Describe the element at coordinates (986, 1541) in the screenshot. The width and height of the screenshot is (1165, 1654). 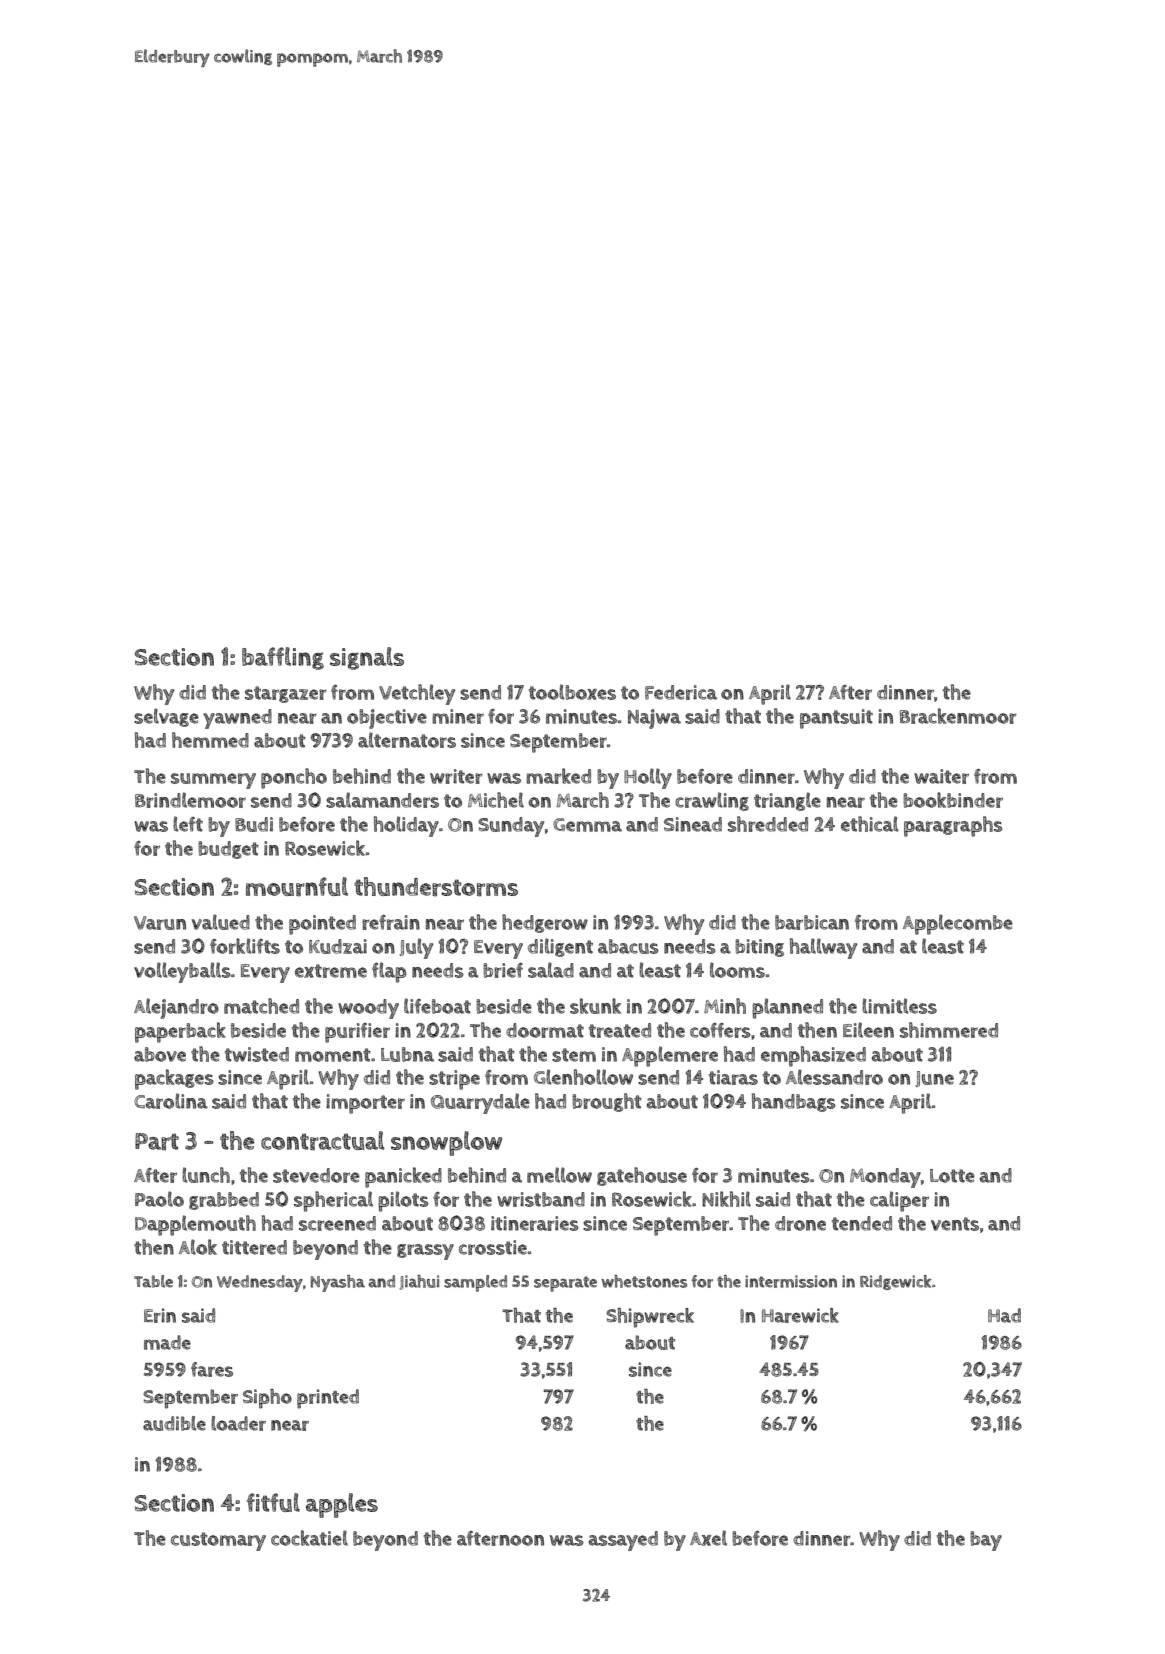
I see `bay` at that location.
